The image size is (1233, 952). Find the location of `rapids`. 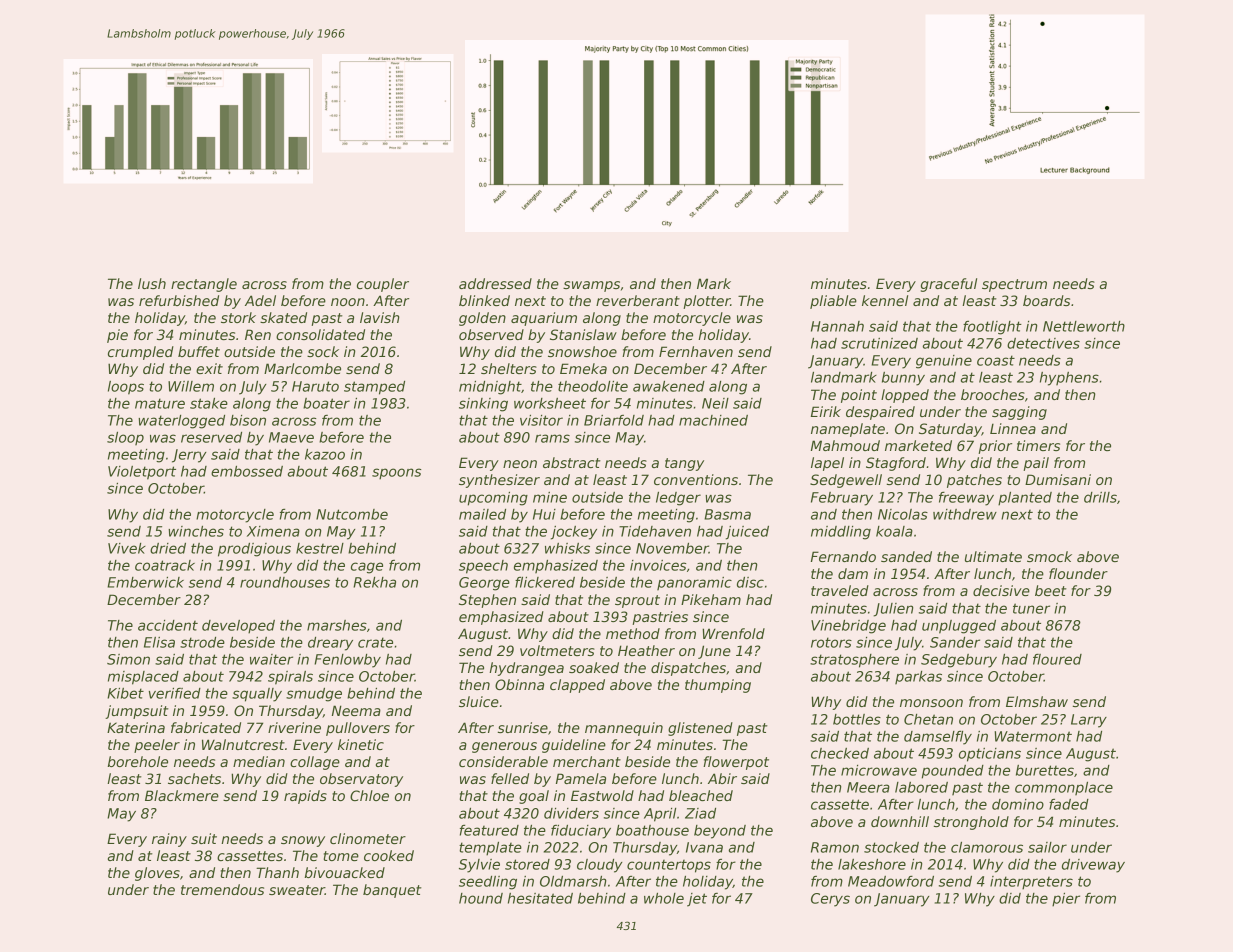

rapids is located at coordinates (305, 797).
